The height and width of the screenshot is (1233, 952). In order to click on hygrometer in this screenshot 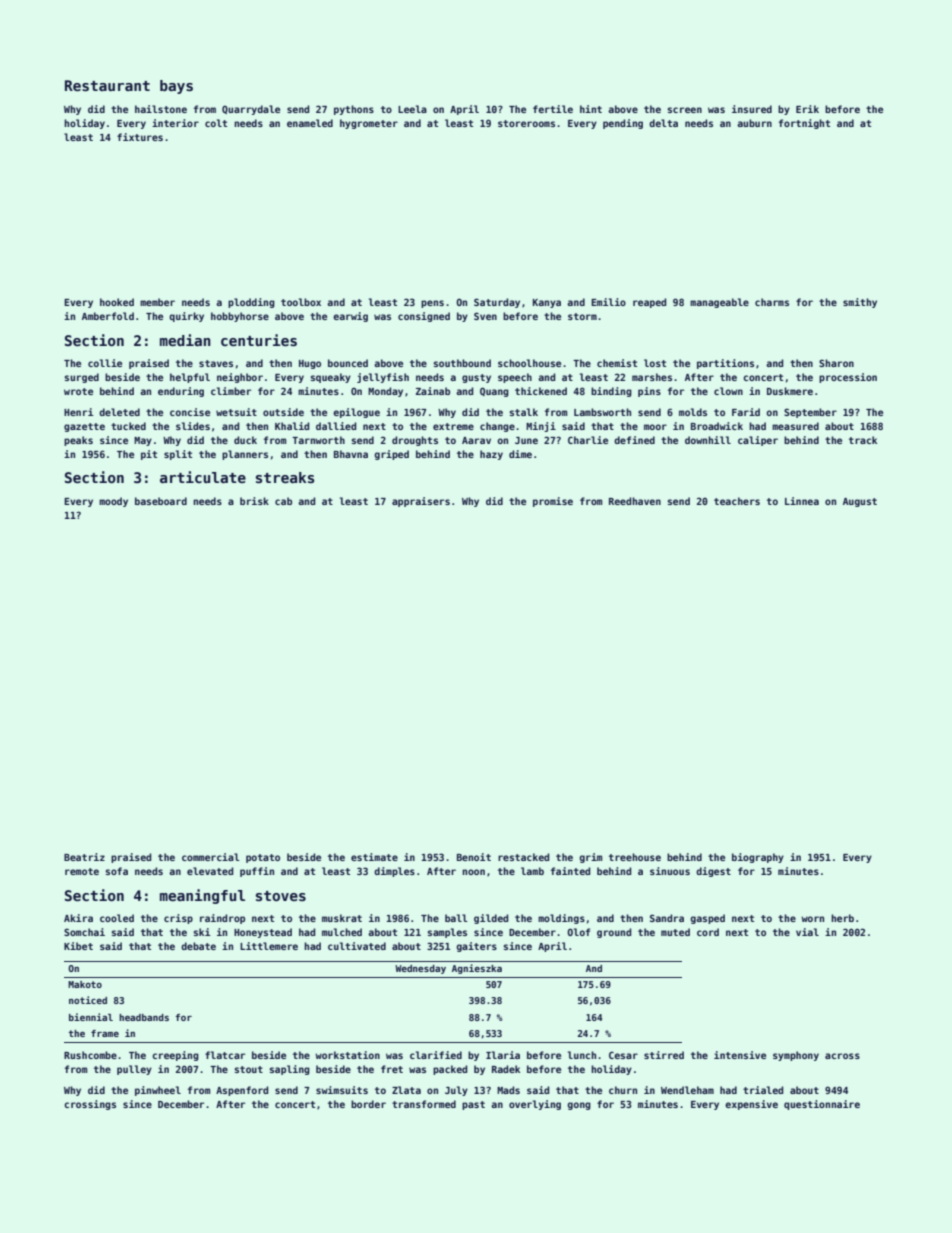, I will do `click(369, 124)`.
